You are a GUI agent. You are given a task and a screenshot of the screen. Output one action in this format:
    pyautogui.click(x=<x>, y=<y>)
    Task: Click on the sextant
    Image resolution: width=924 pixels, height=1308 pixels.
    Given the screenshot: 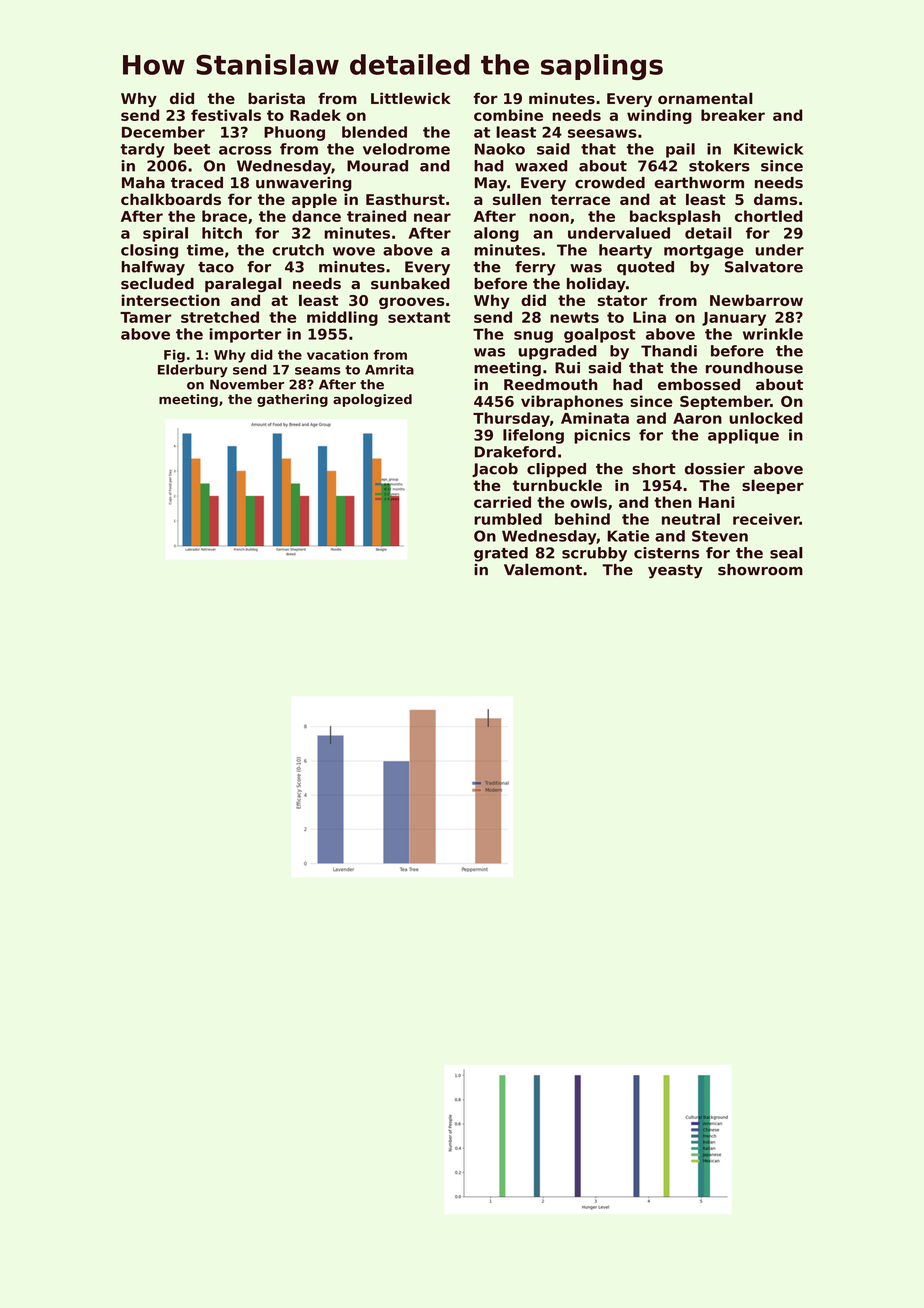 What is the action you would take?
    pyautogui.click(x=419, y=317)
